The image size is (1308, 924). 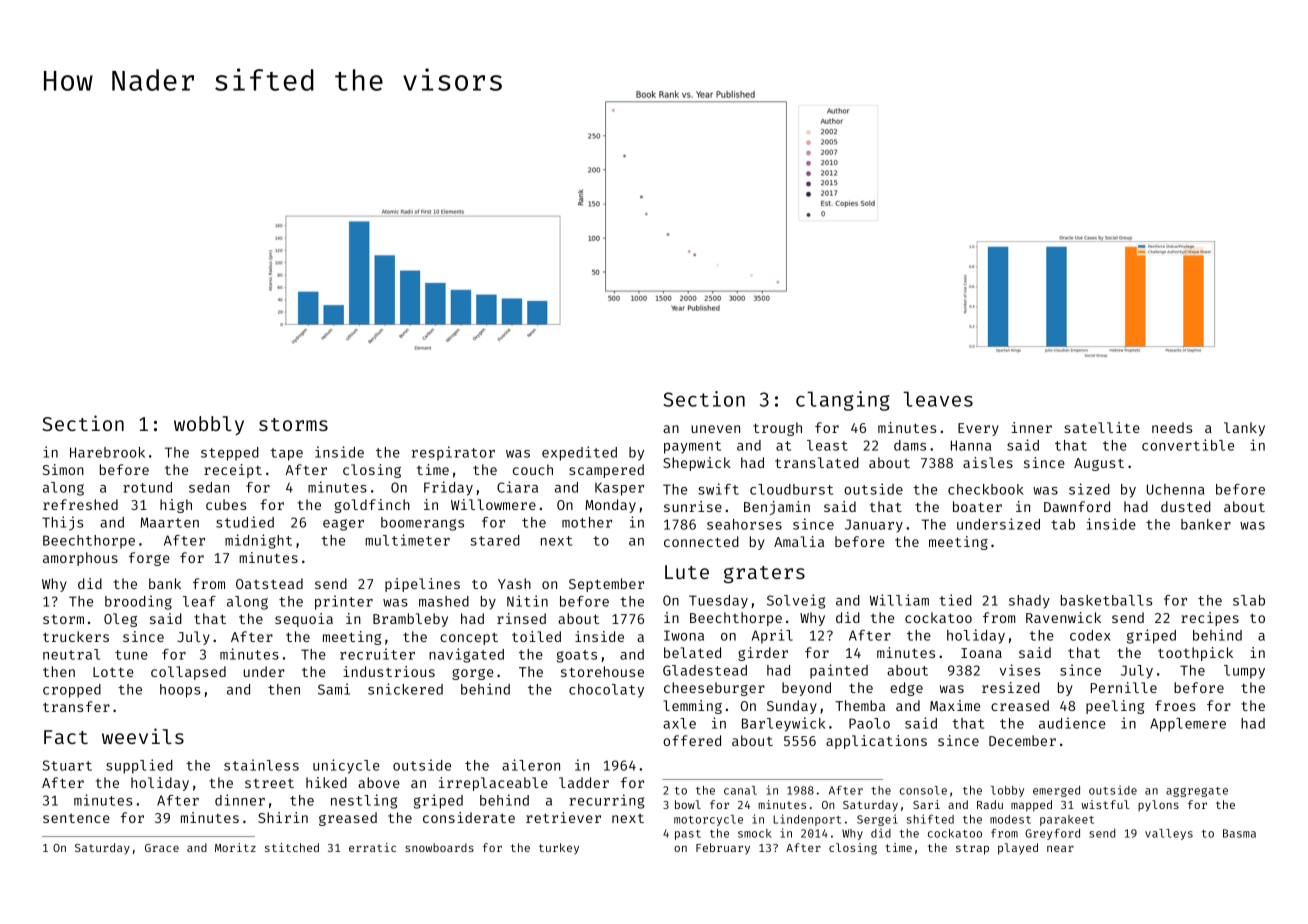 I want to click on motorcycle, so click(x=708, y=820).
